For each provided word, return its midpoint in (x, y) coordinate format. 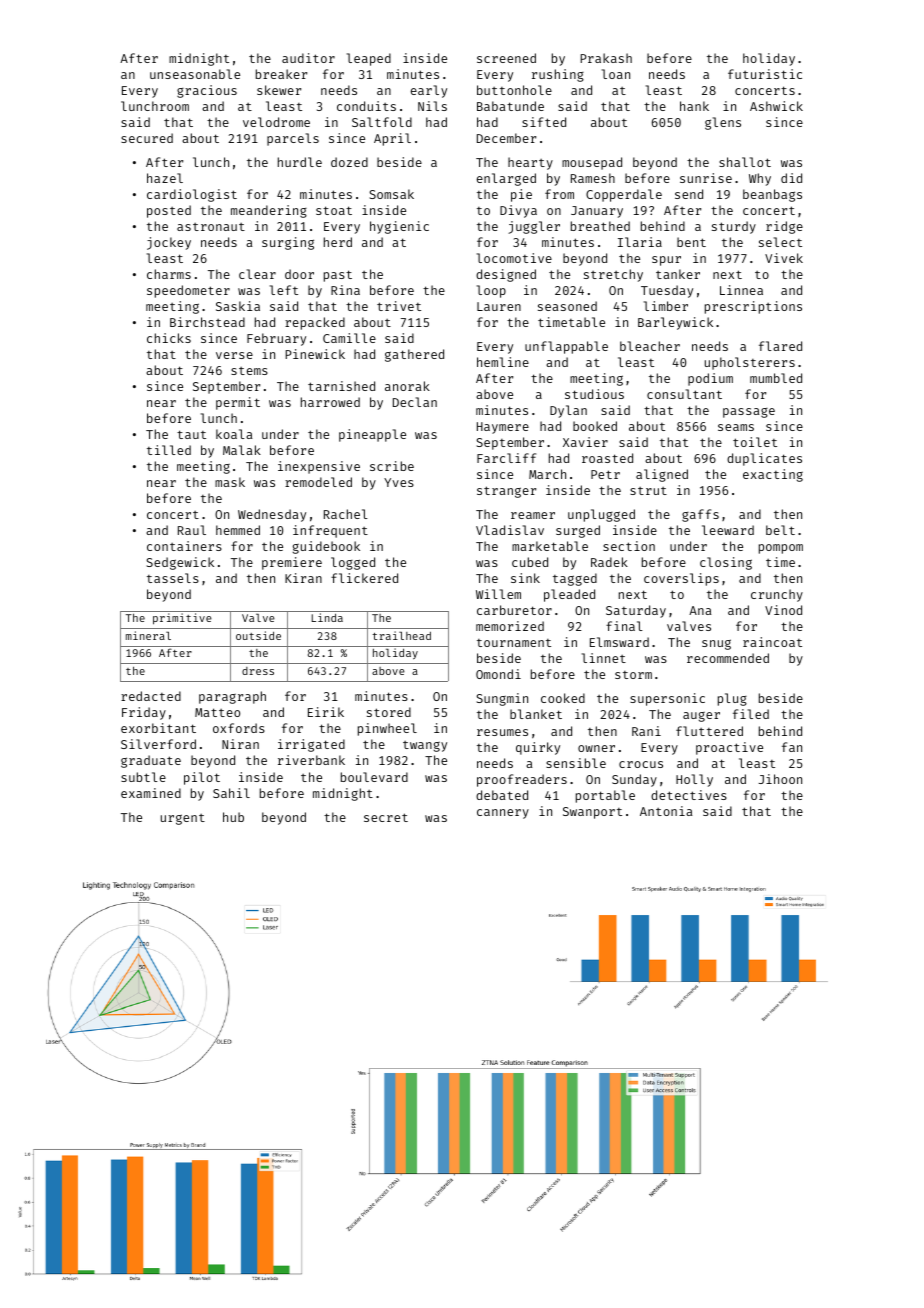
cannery (503, 814)
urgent (183, 819)
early (429, 91)
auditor (308, 58)
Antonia (666, 811)
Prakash (606, 58)
